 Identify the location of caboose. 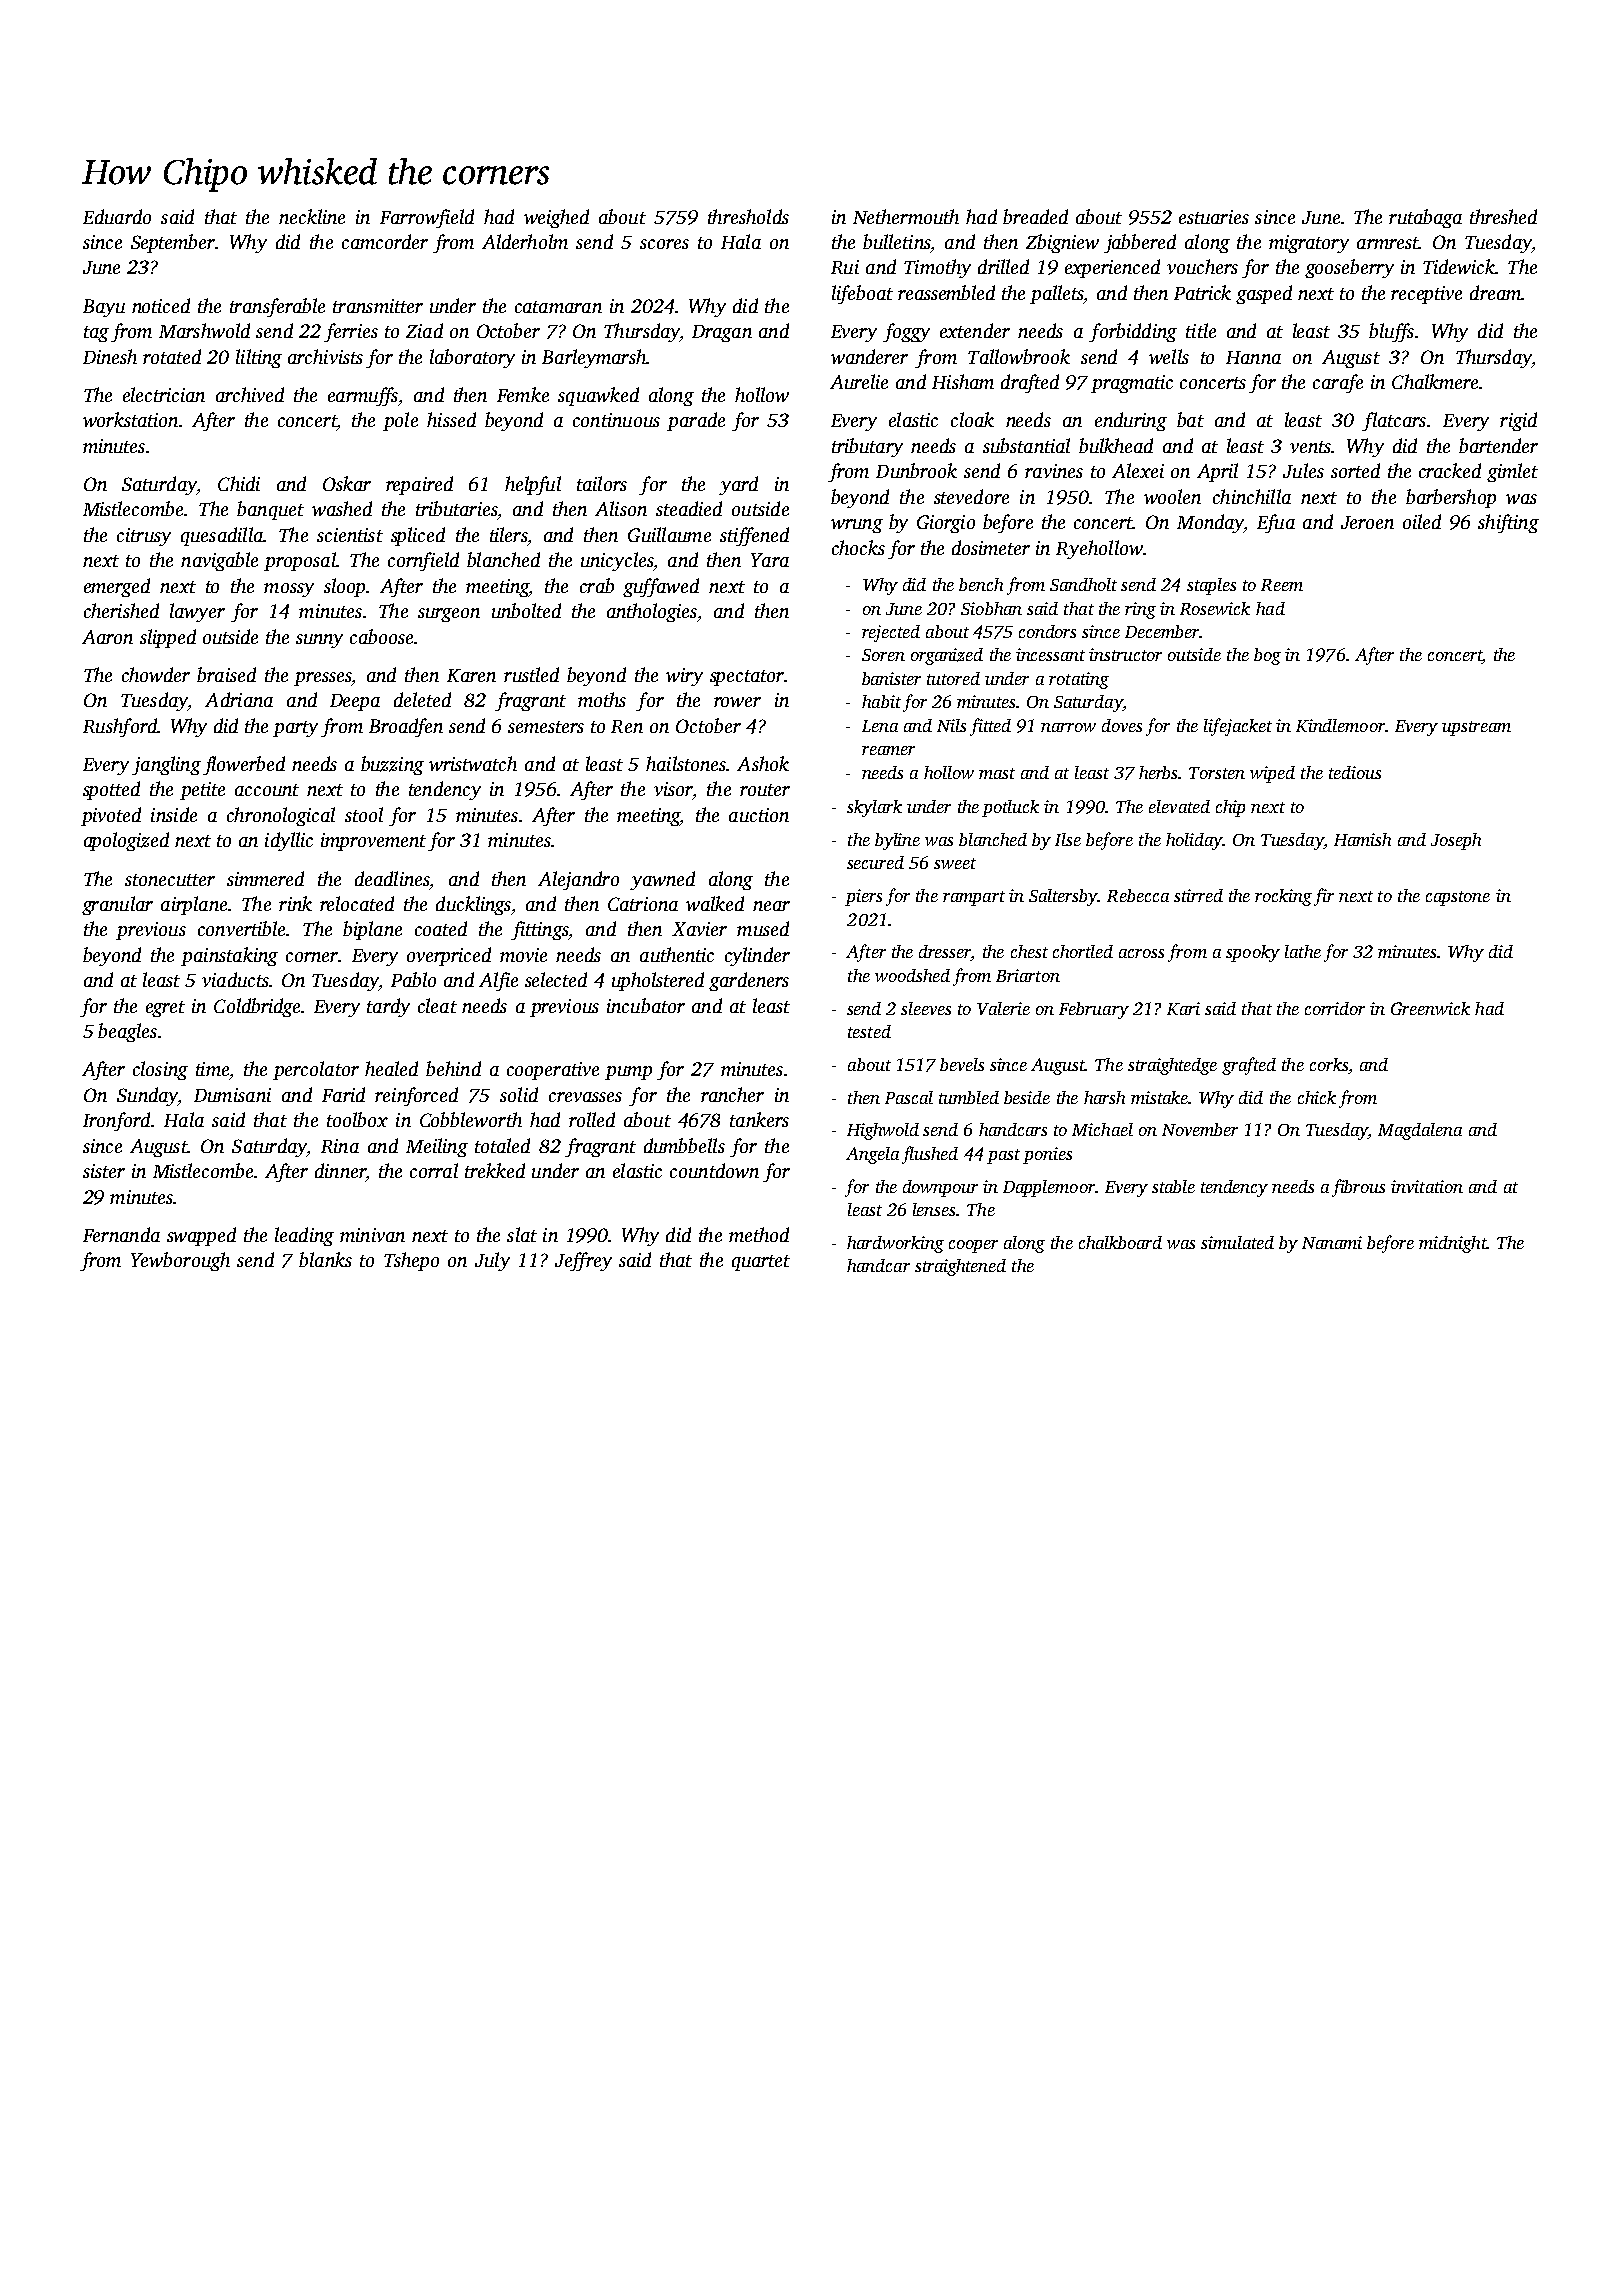
(381, 636).
